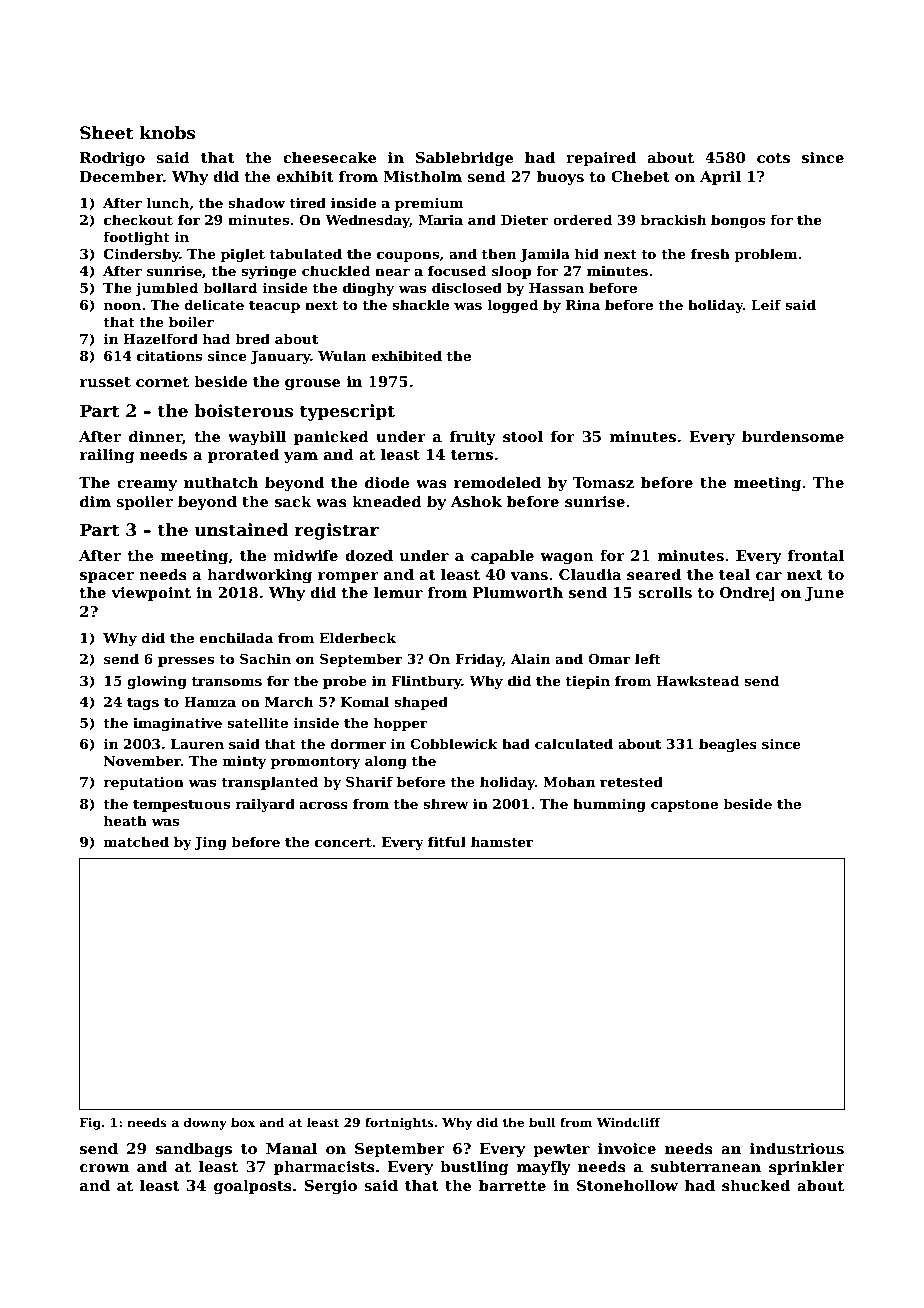 The image size is (924, 1308). Describe the element at coordinates (502, 841) in the page. I see `hamster` at that location.
